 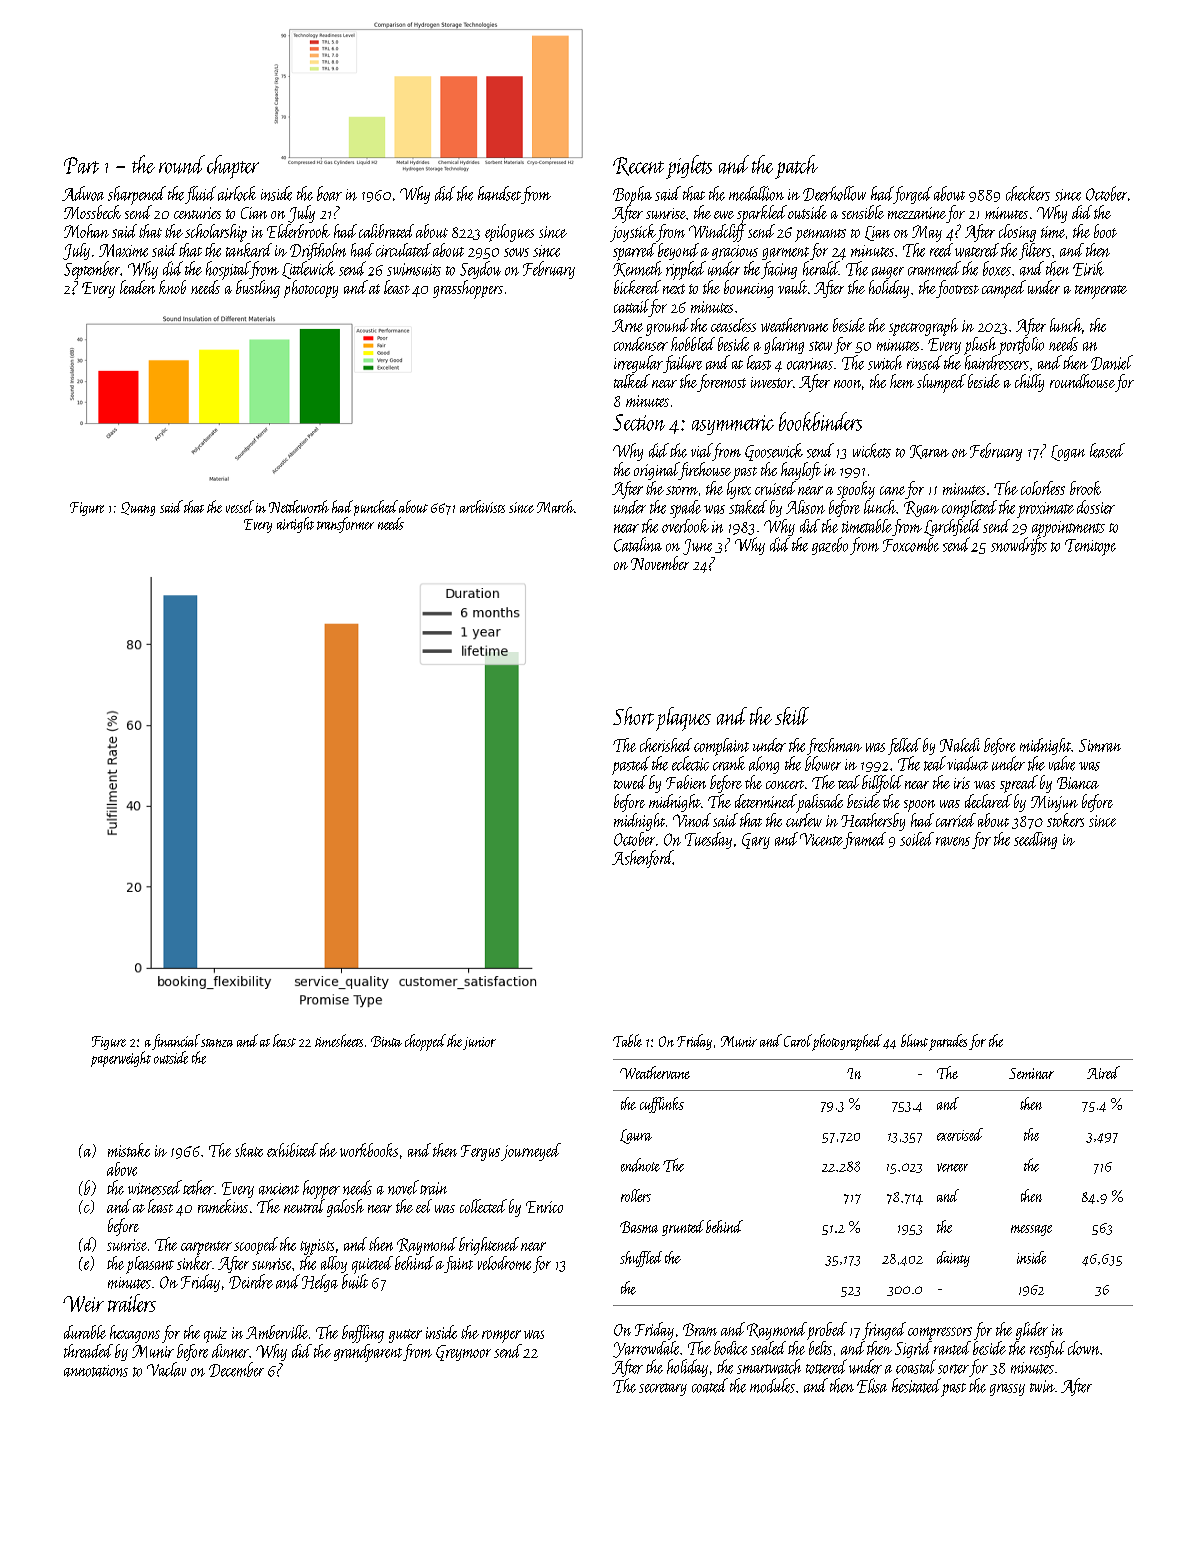 I want to click on Catalina, so click(x=638, y=544).
